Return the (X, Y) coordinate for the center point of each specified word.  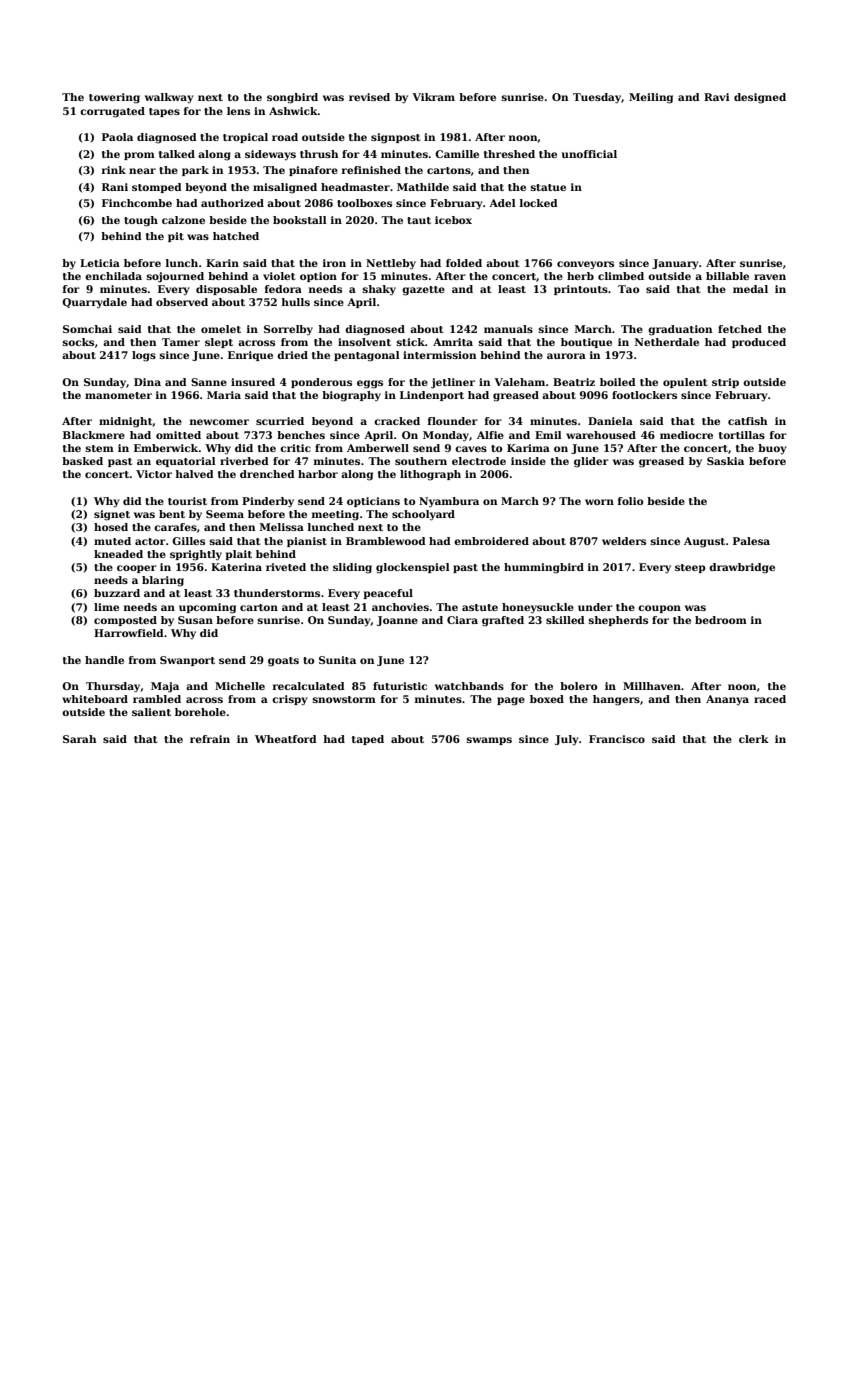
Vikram (433, 97)
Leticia (100, 263)
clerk (754, 739)
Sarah (80, 739)
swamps (489, 741)
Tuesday (597, 98)
